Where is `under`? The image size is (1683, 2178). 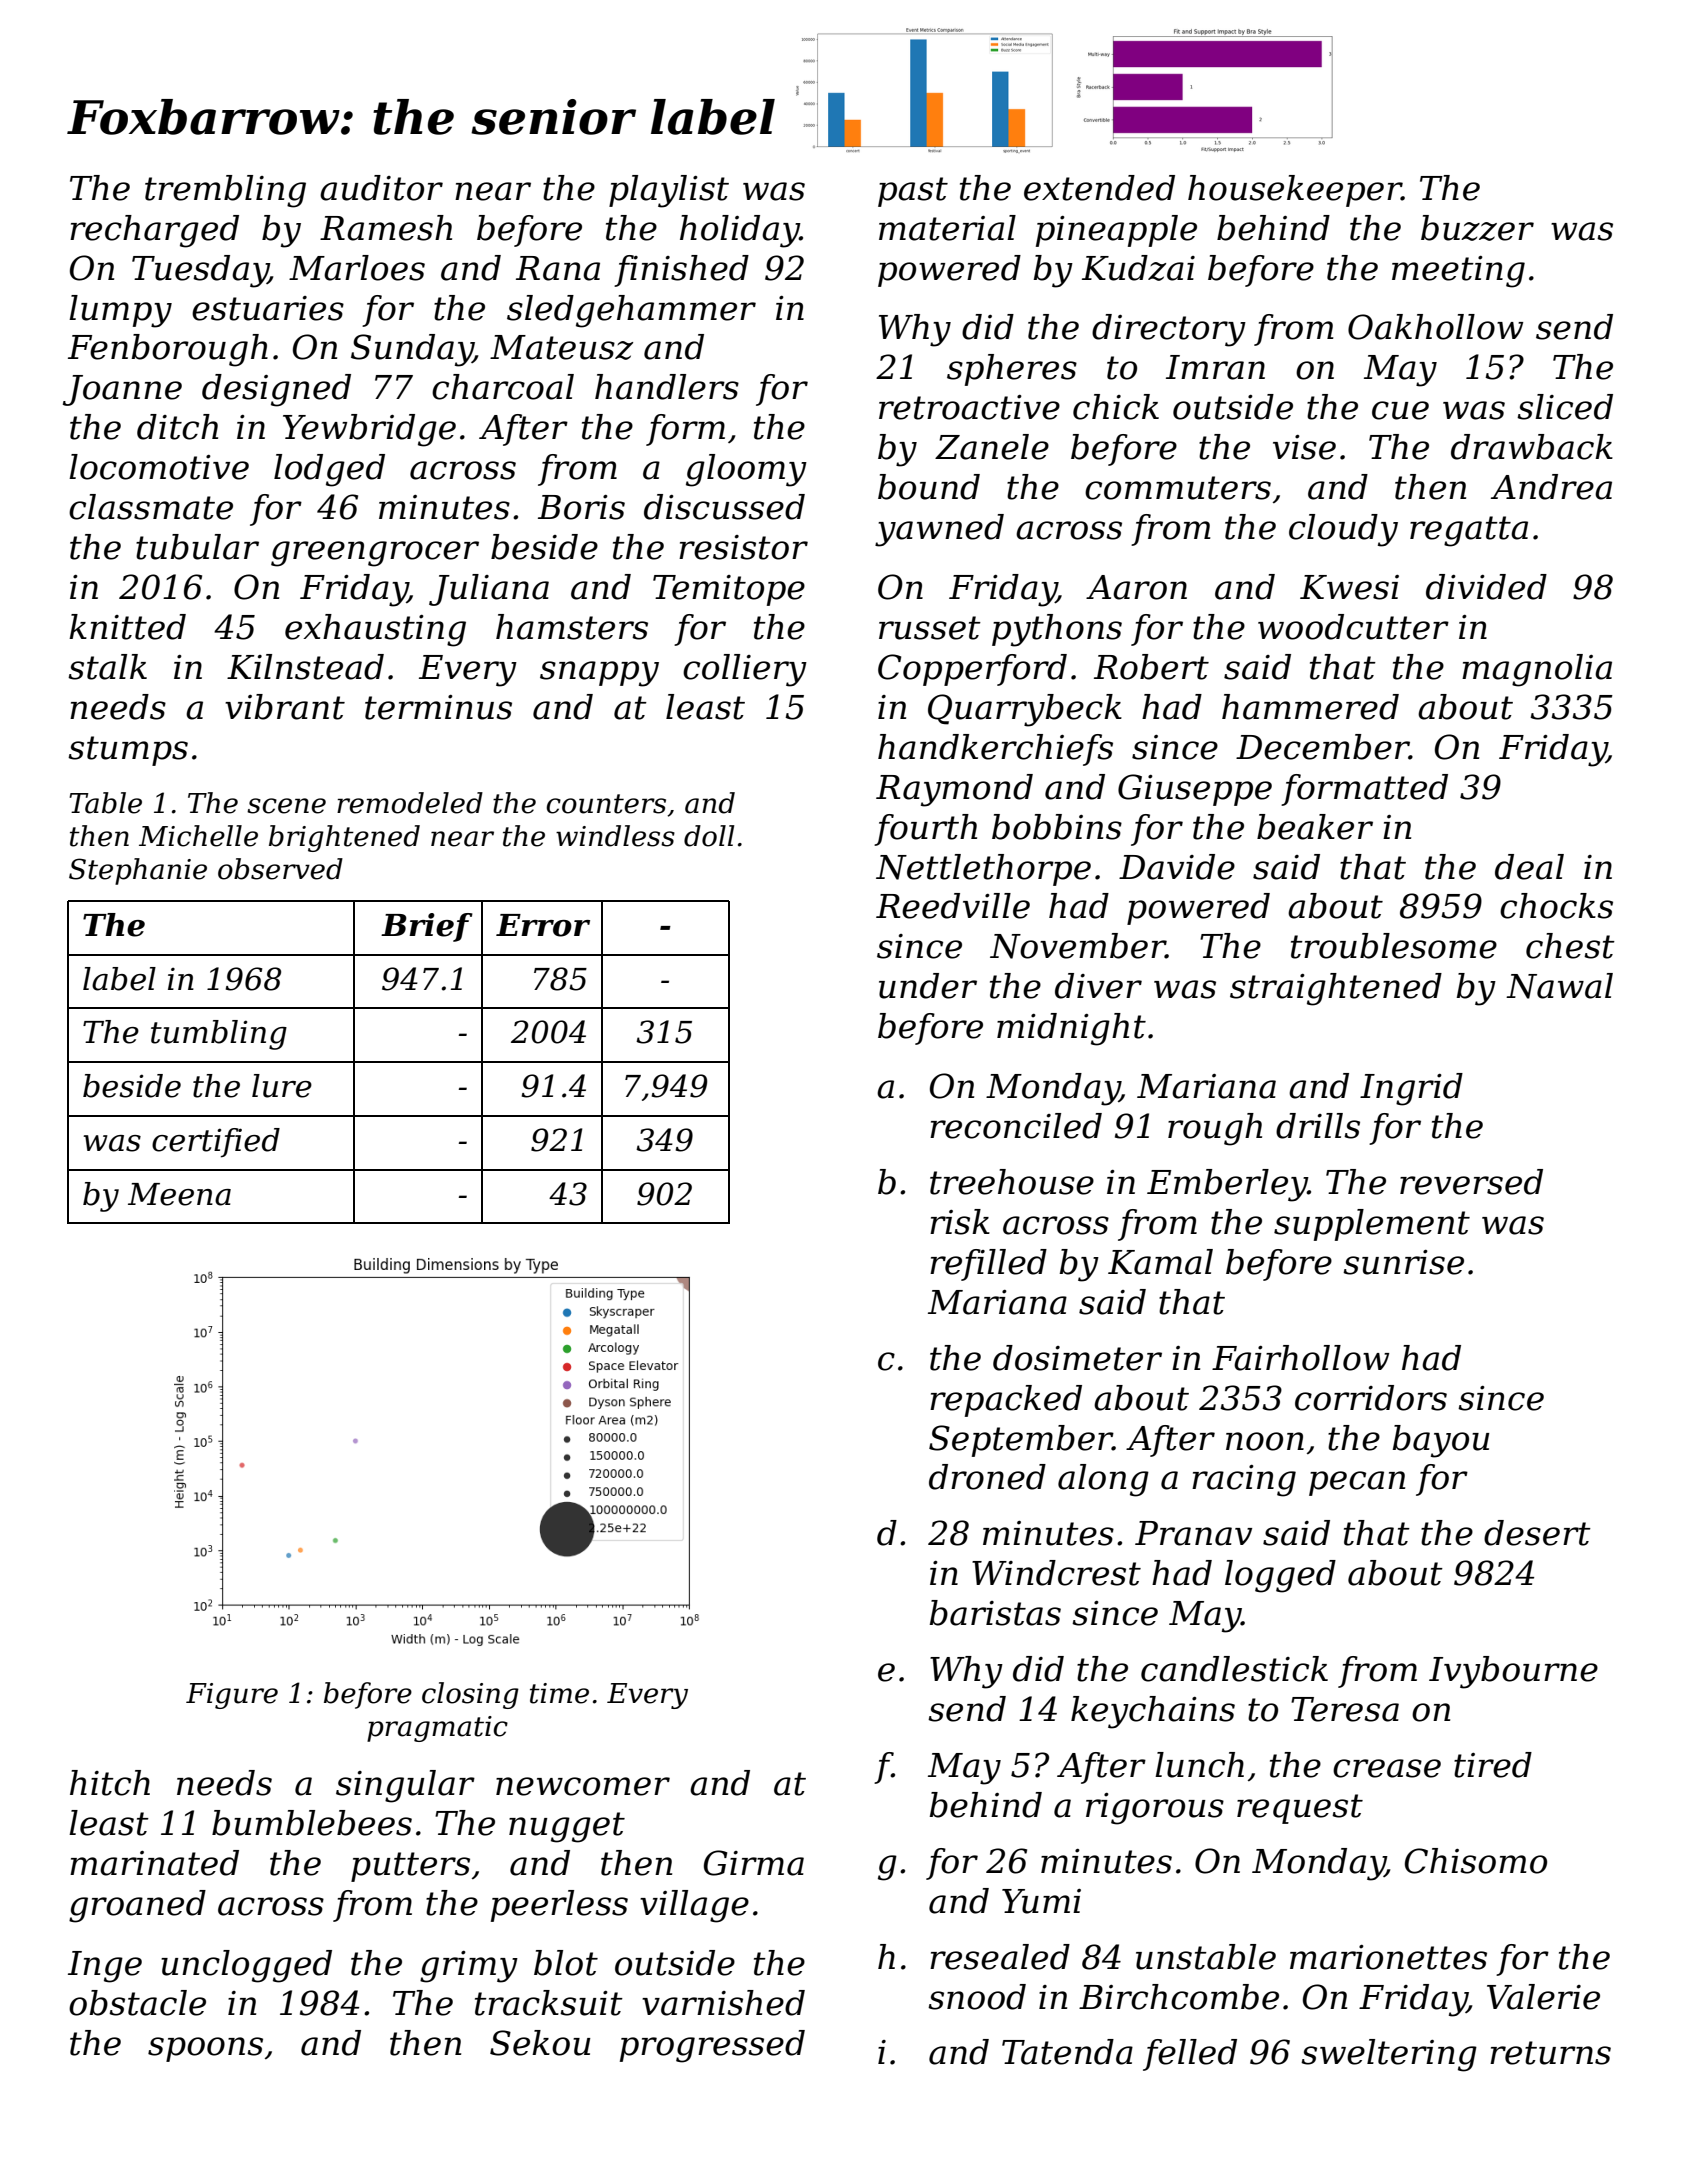 under is located at coordinates (928, 986).
